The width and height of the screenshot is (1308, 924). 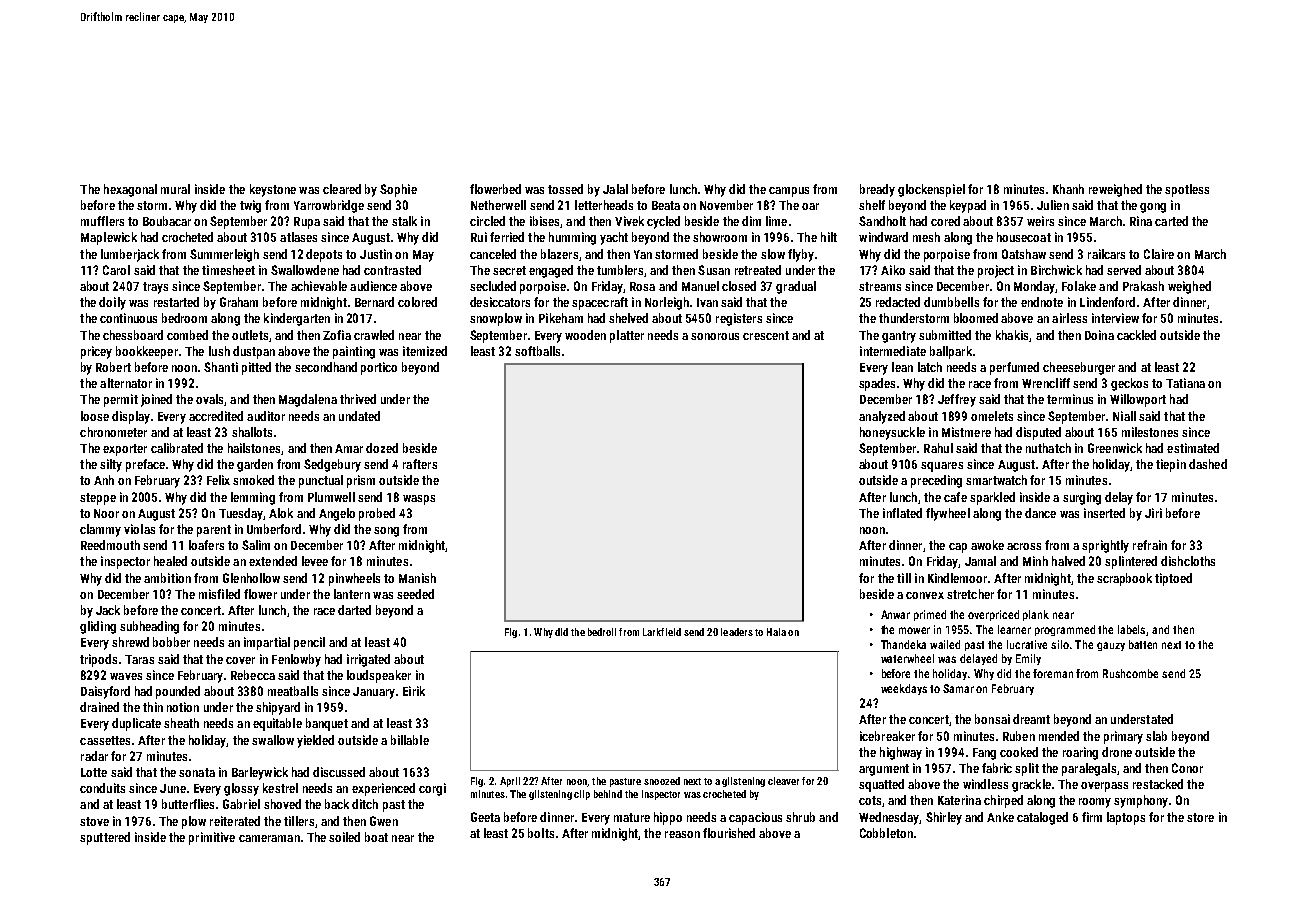 What do you see at coordinates (354, 579) in the screenshot?
I see `pinwheels` at bounding box center [354, 579].
